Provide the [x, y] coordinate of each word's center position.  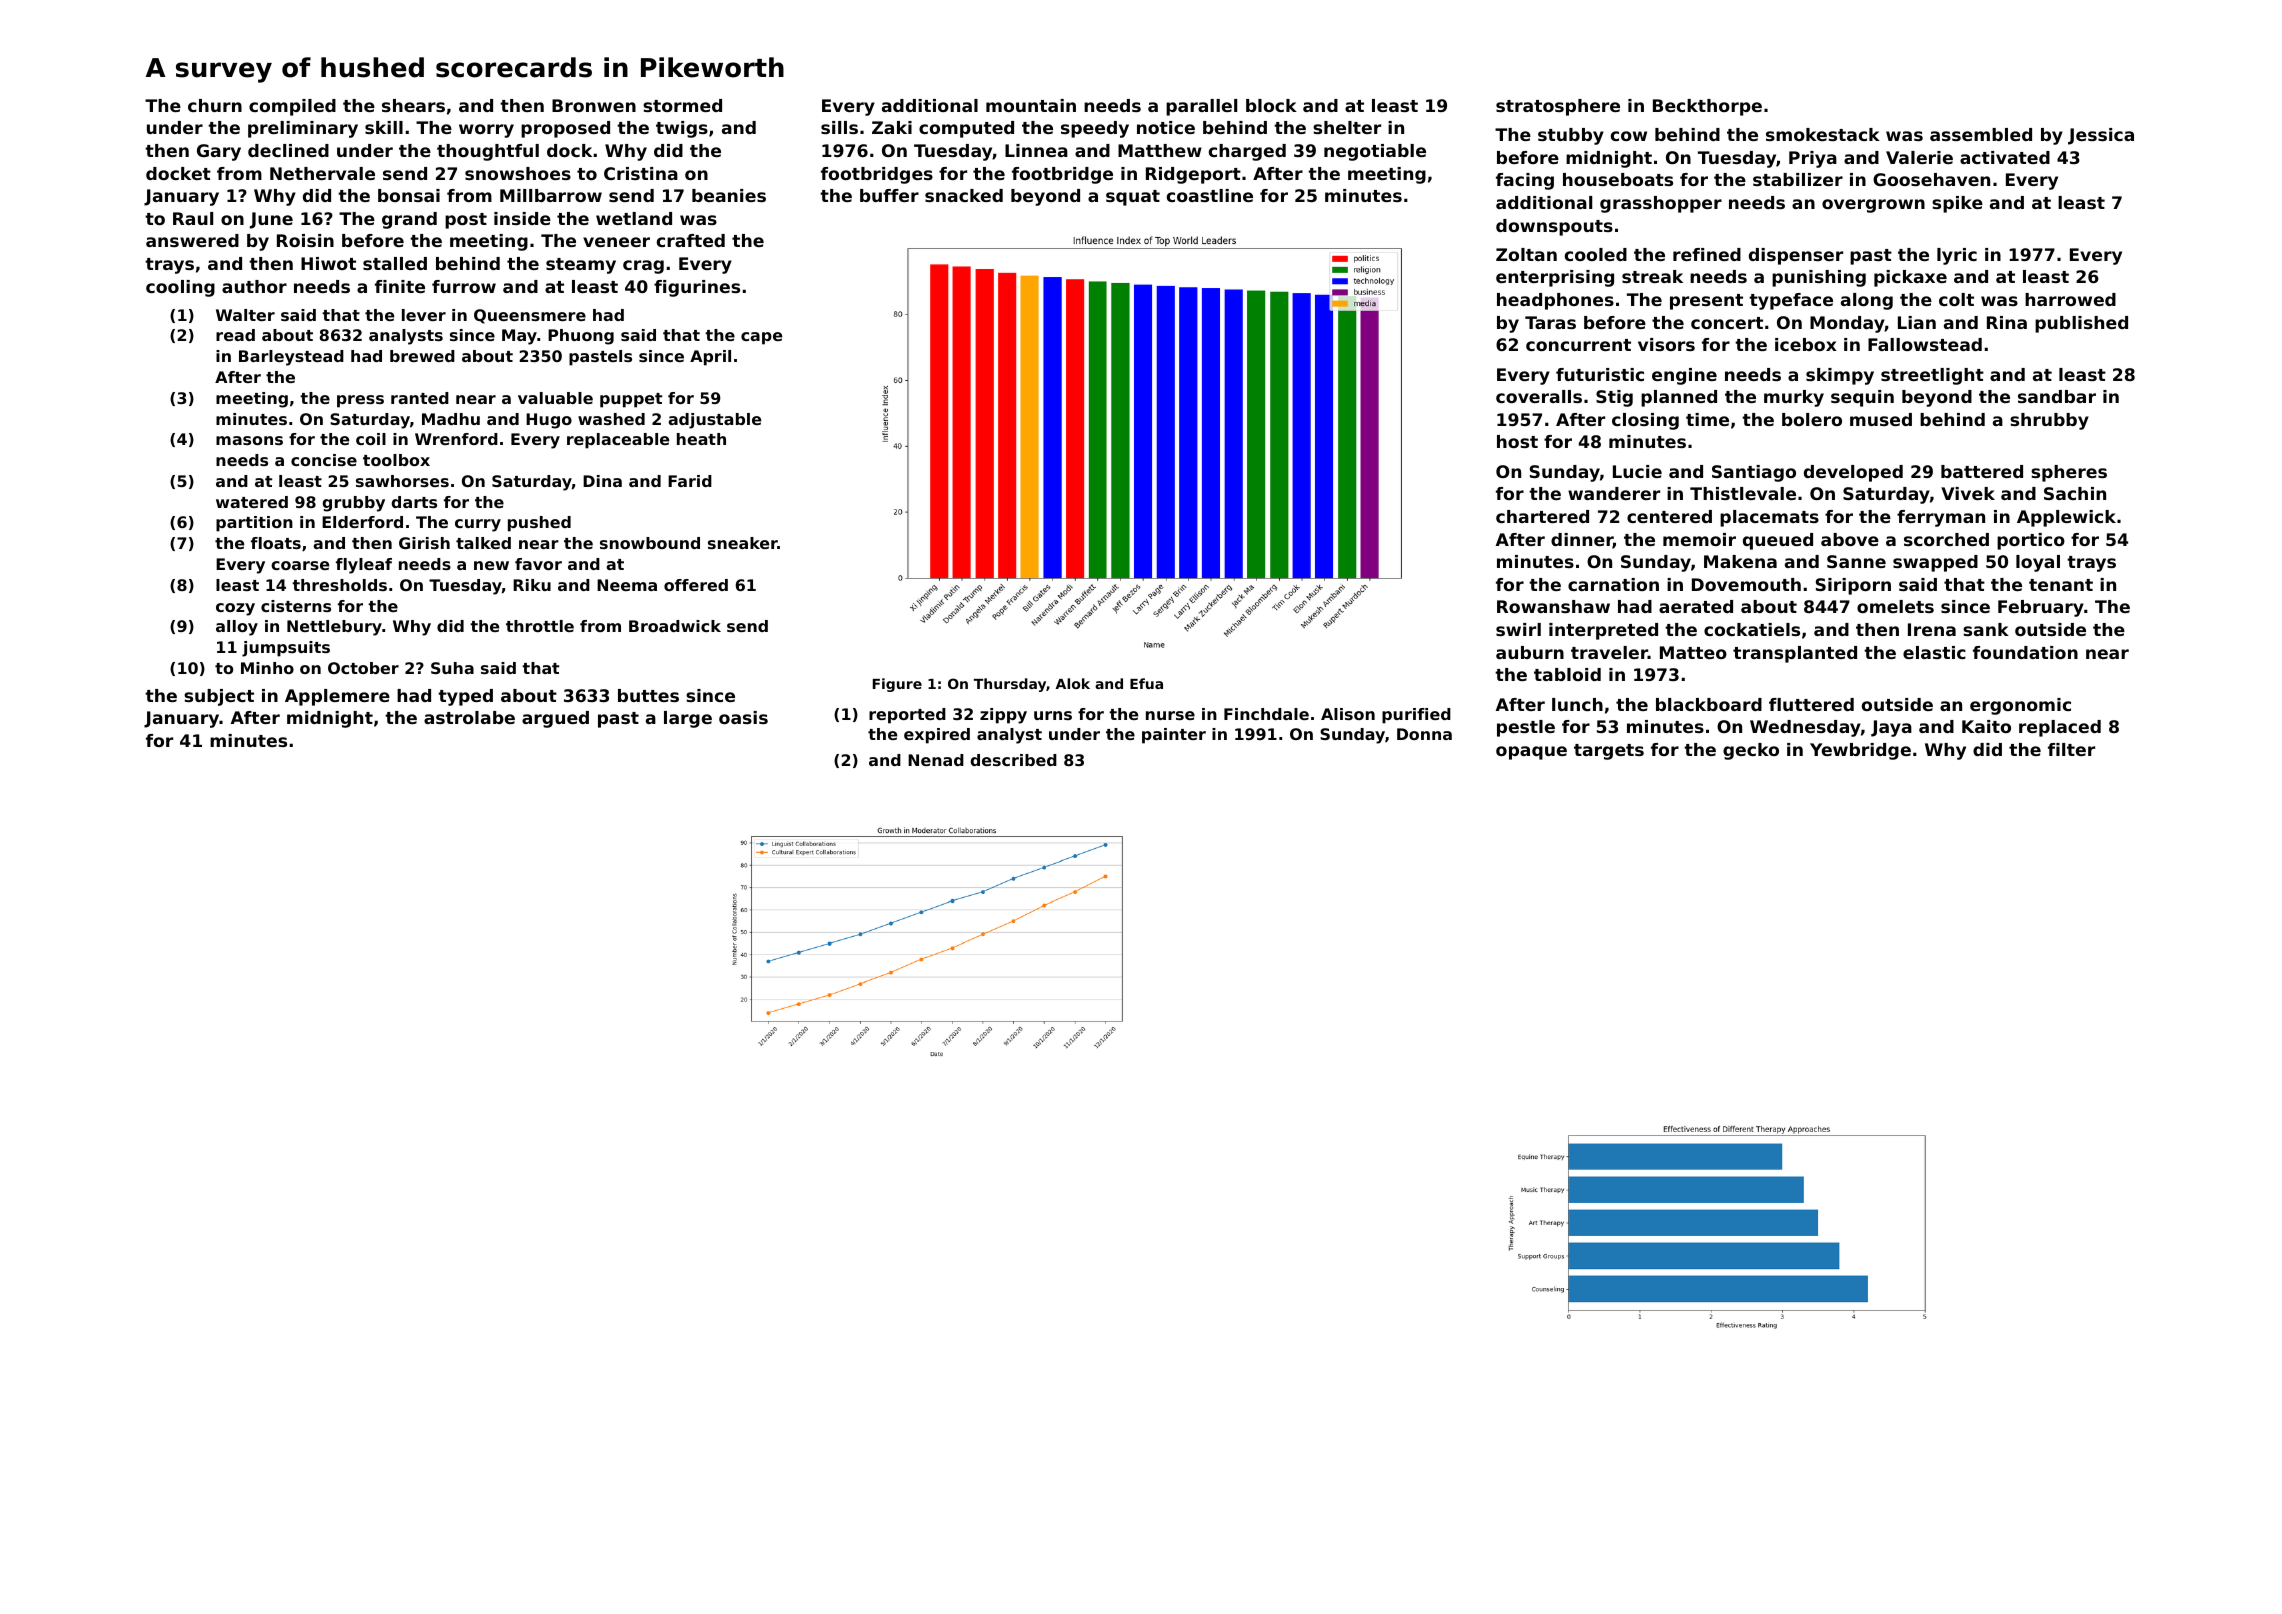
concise [324, 460]
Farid [690, 481]
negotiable [1375, 152]
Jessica [2101, 136]
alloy [237, 628]
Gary [219, 152]
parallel [1201, 107]
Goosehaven [1931, 179]
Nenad [936, 760]
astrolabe [469, 717]
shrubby [2049, 421]
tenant [2061, 585]
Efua [1146, 683]
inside [522, 218]
